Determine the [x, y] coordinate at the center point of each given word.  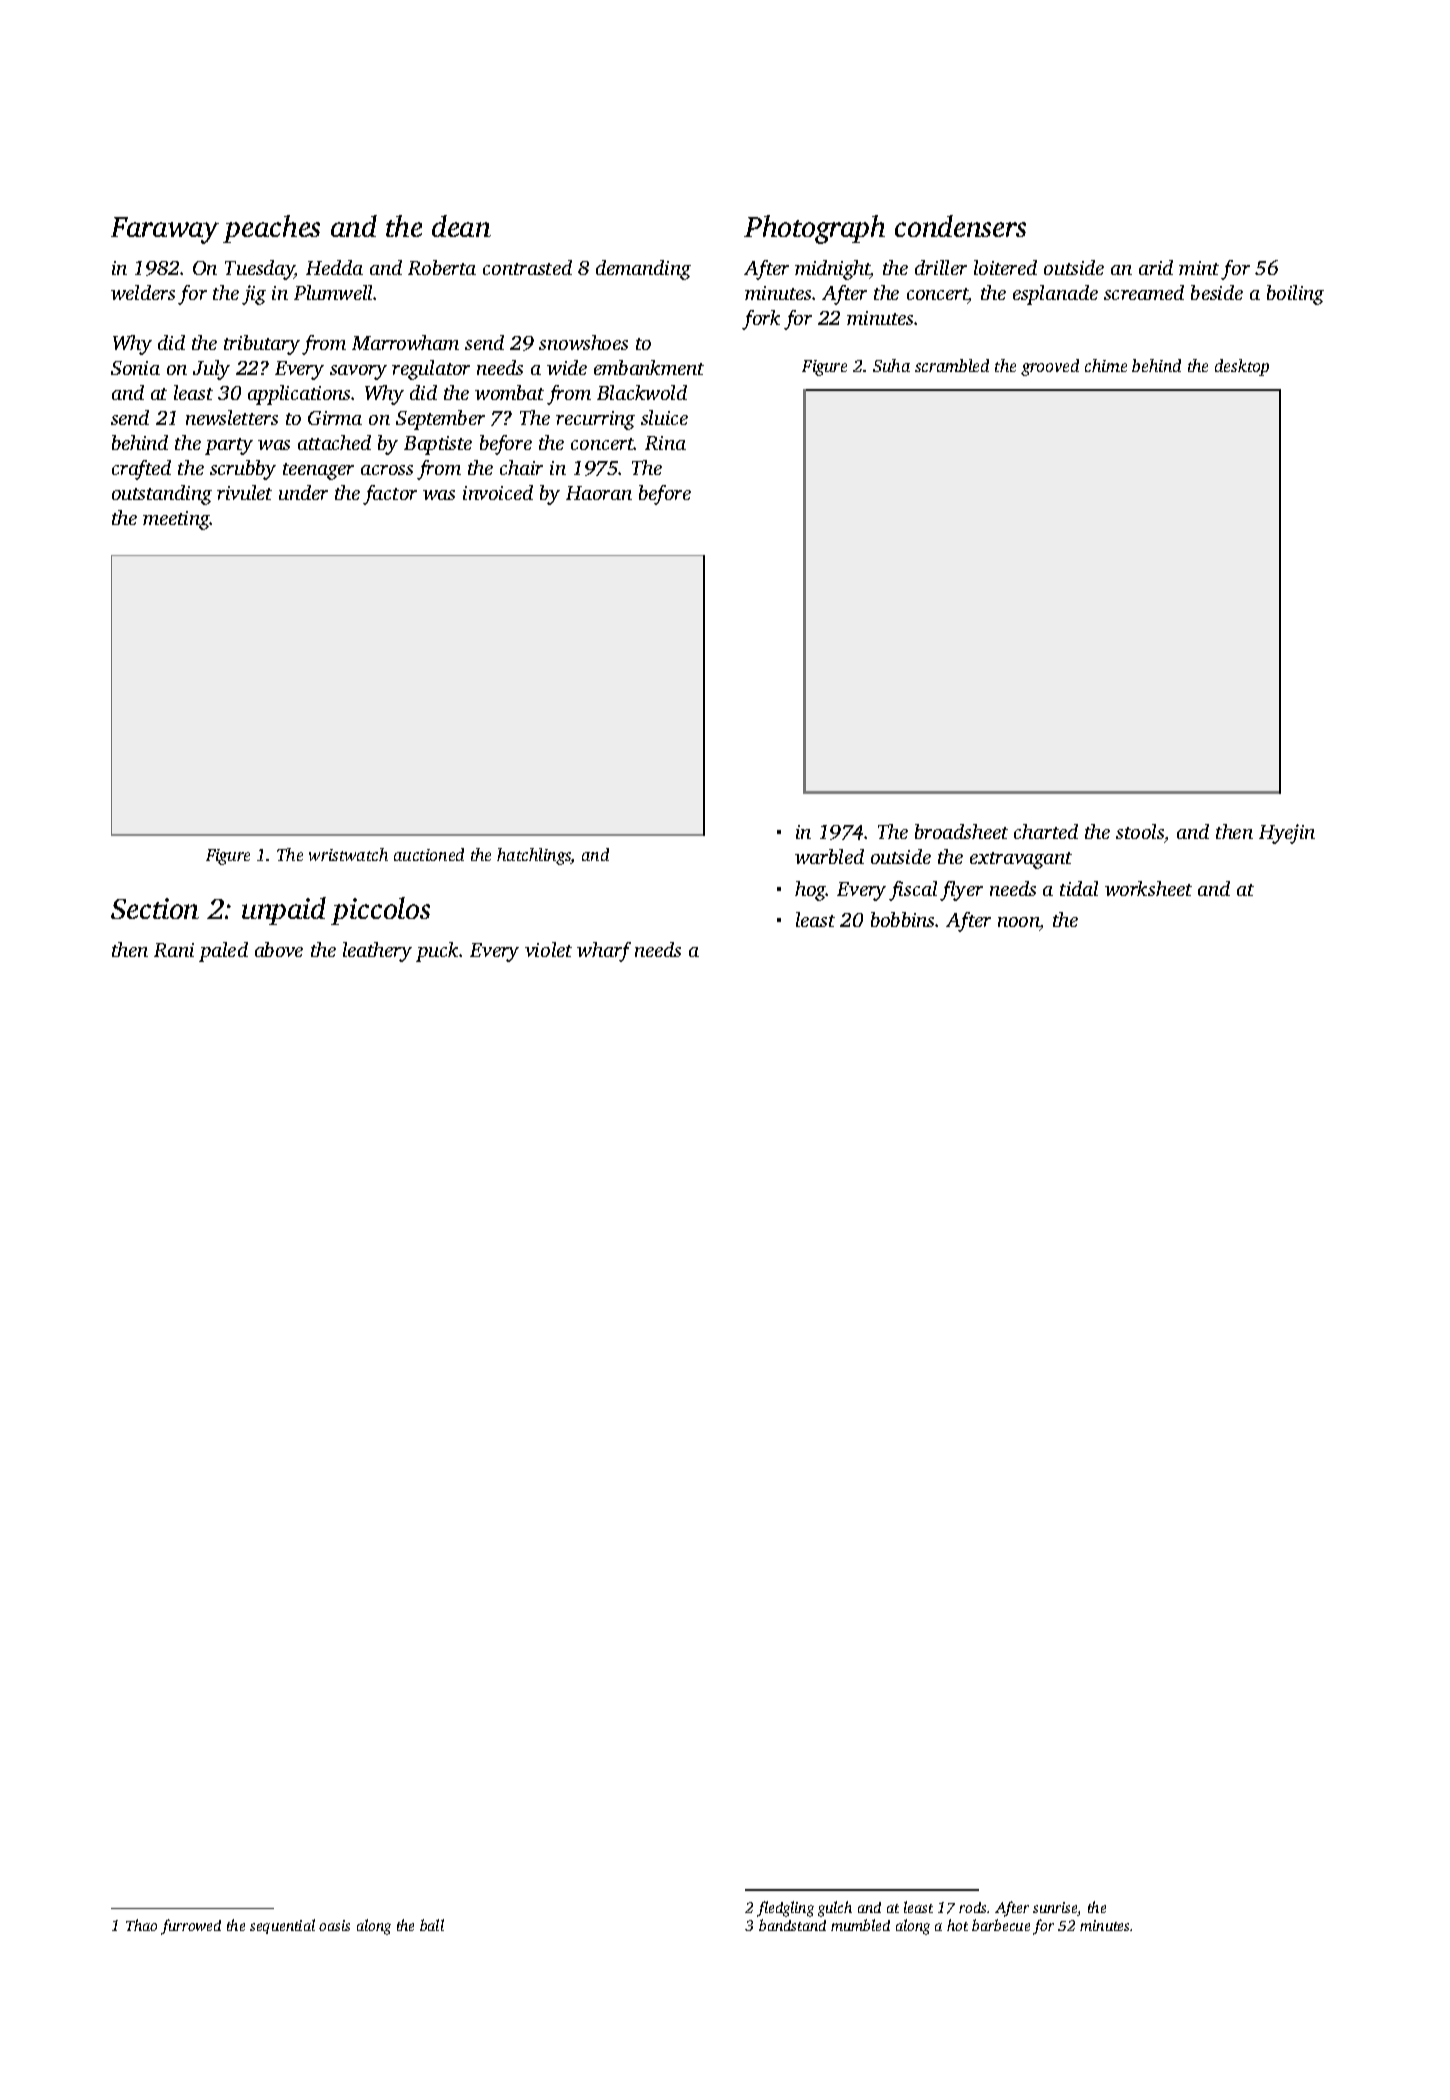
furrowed [191, 1927]
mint [1199, 268]
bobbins [903, 919]
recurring [595, 420]
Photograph [814, 229]
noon [1019, 922]
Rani [174, 950]
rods [972, 1907]
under [303, 492]
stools [1140, 831]
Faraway [165, 230]
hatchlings [534, 856]
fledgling [785, 1909]
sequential [282, 1926]
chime [1106, 365]
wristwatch [348, 854]
